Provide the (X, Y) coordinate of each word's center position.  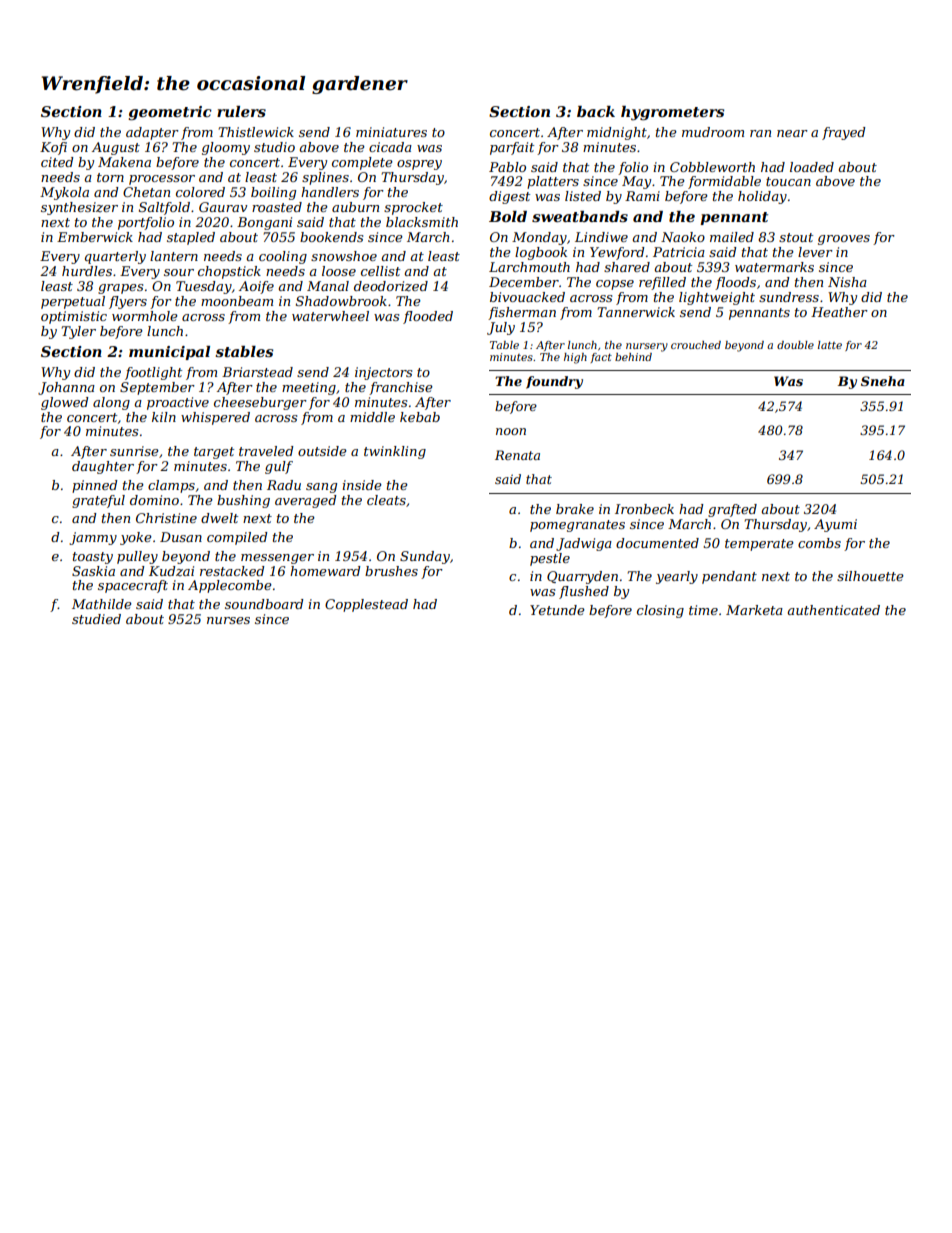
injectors (383, 373)
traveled (266, 451)
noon (511, 431)
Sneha (883, 381)
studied (96, 619)
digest (509, 197)
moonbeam (237, 301)
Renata (517, 455)
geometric (170, 113)
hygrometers (672, 113)
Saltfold (164, 208)
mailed (732, 237)
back (596, 111)
